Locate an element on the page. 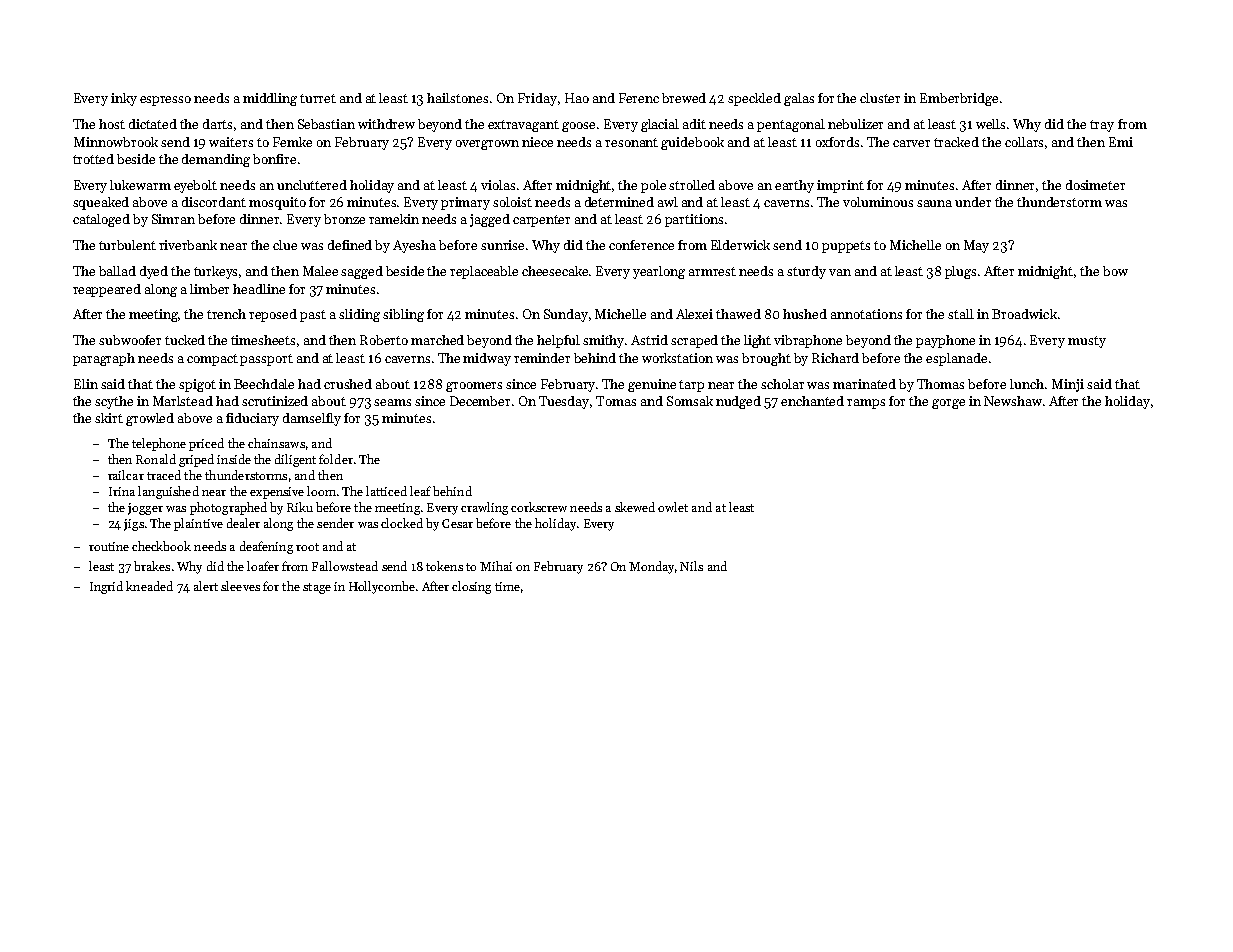 This document has height=952, width=1233. Nils is located at coordinates (691, 566).
